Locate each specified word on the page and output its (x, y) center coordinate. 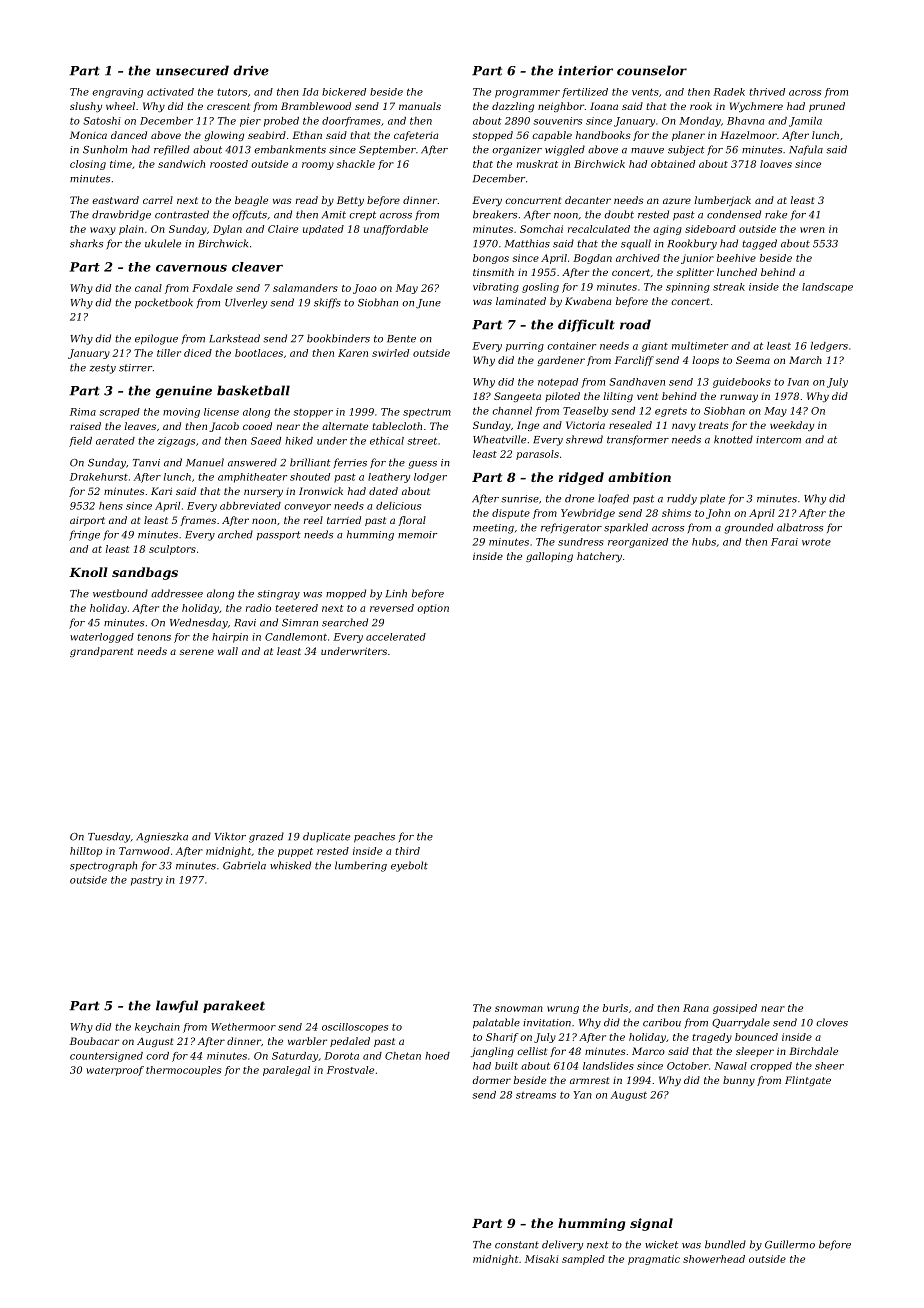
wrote (816, 542)
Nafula (806, 150)
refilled (172, 150)
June (428, 304)
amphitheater (252, 478)
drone (579, 498)
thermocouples (183, 1071)
